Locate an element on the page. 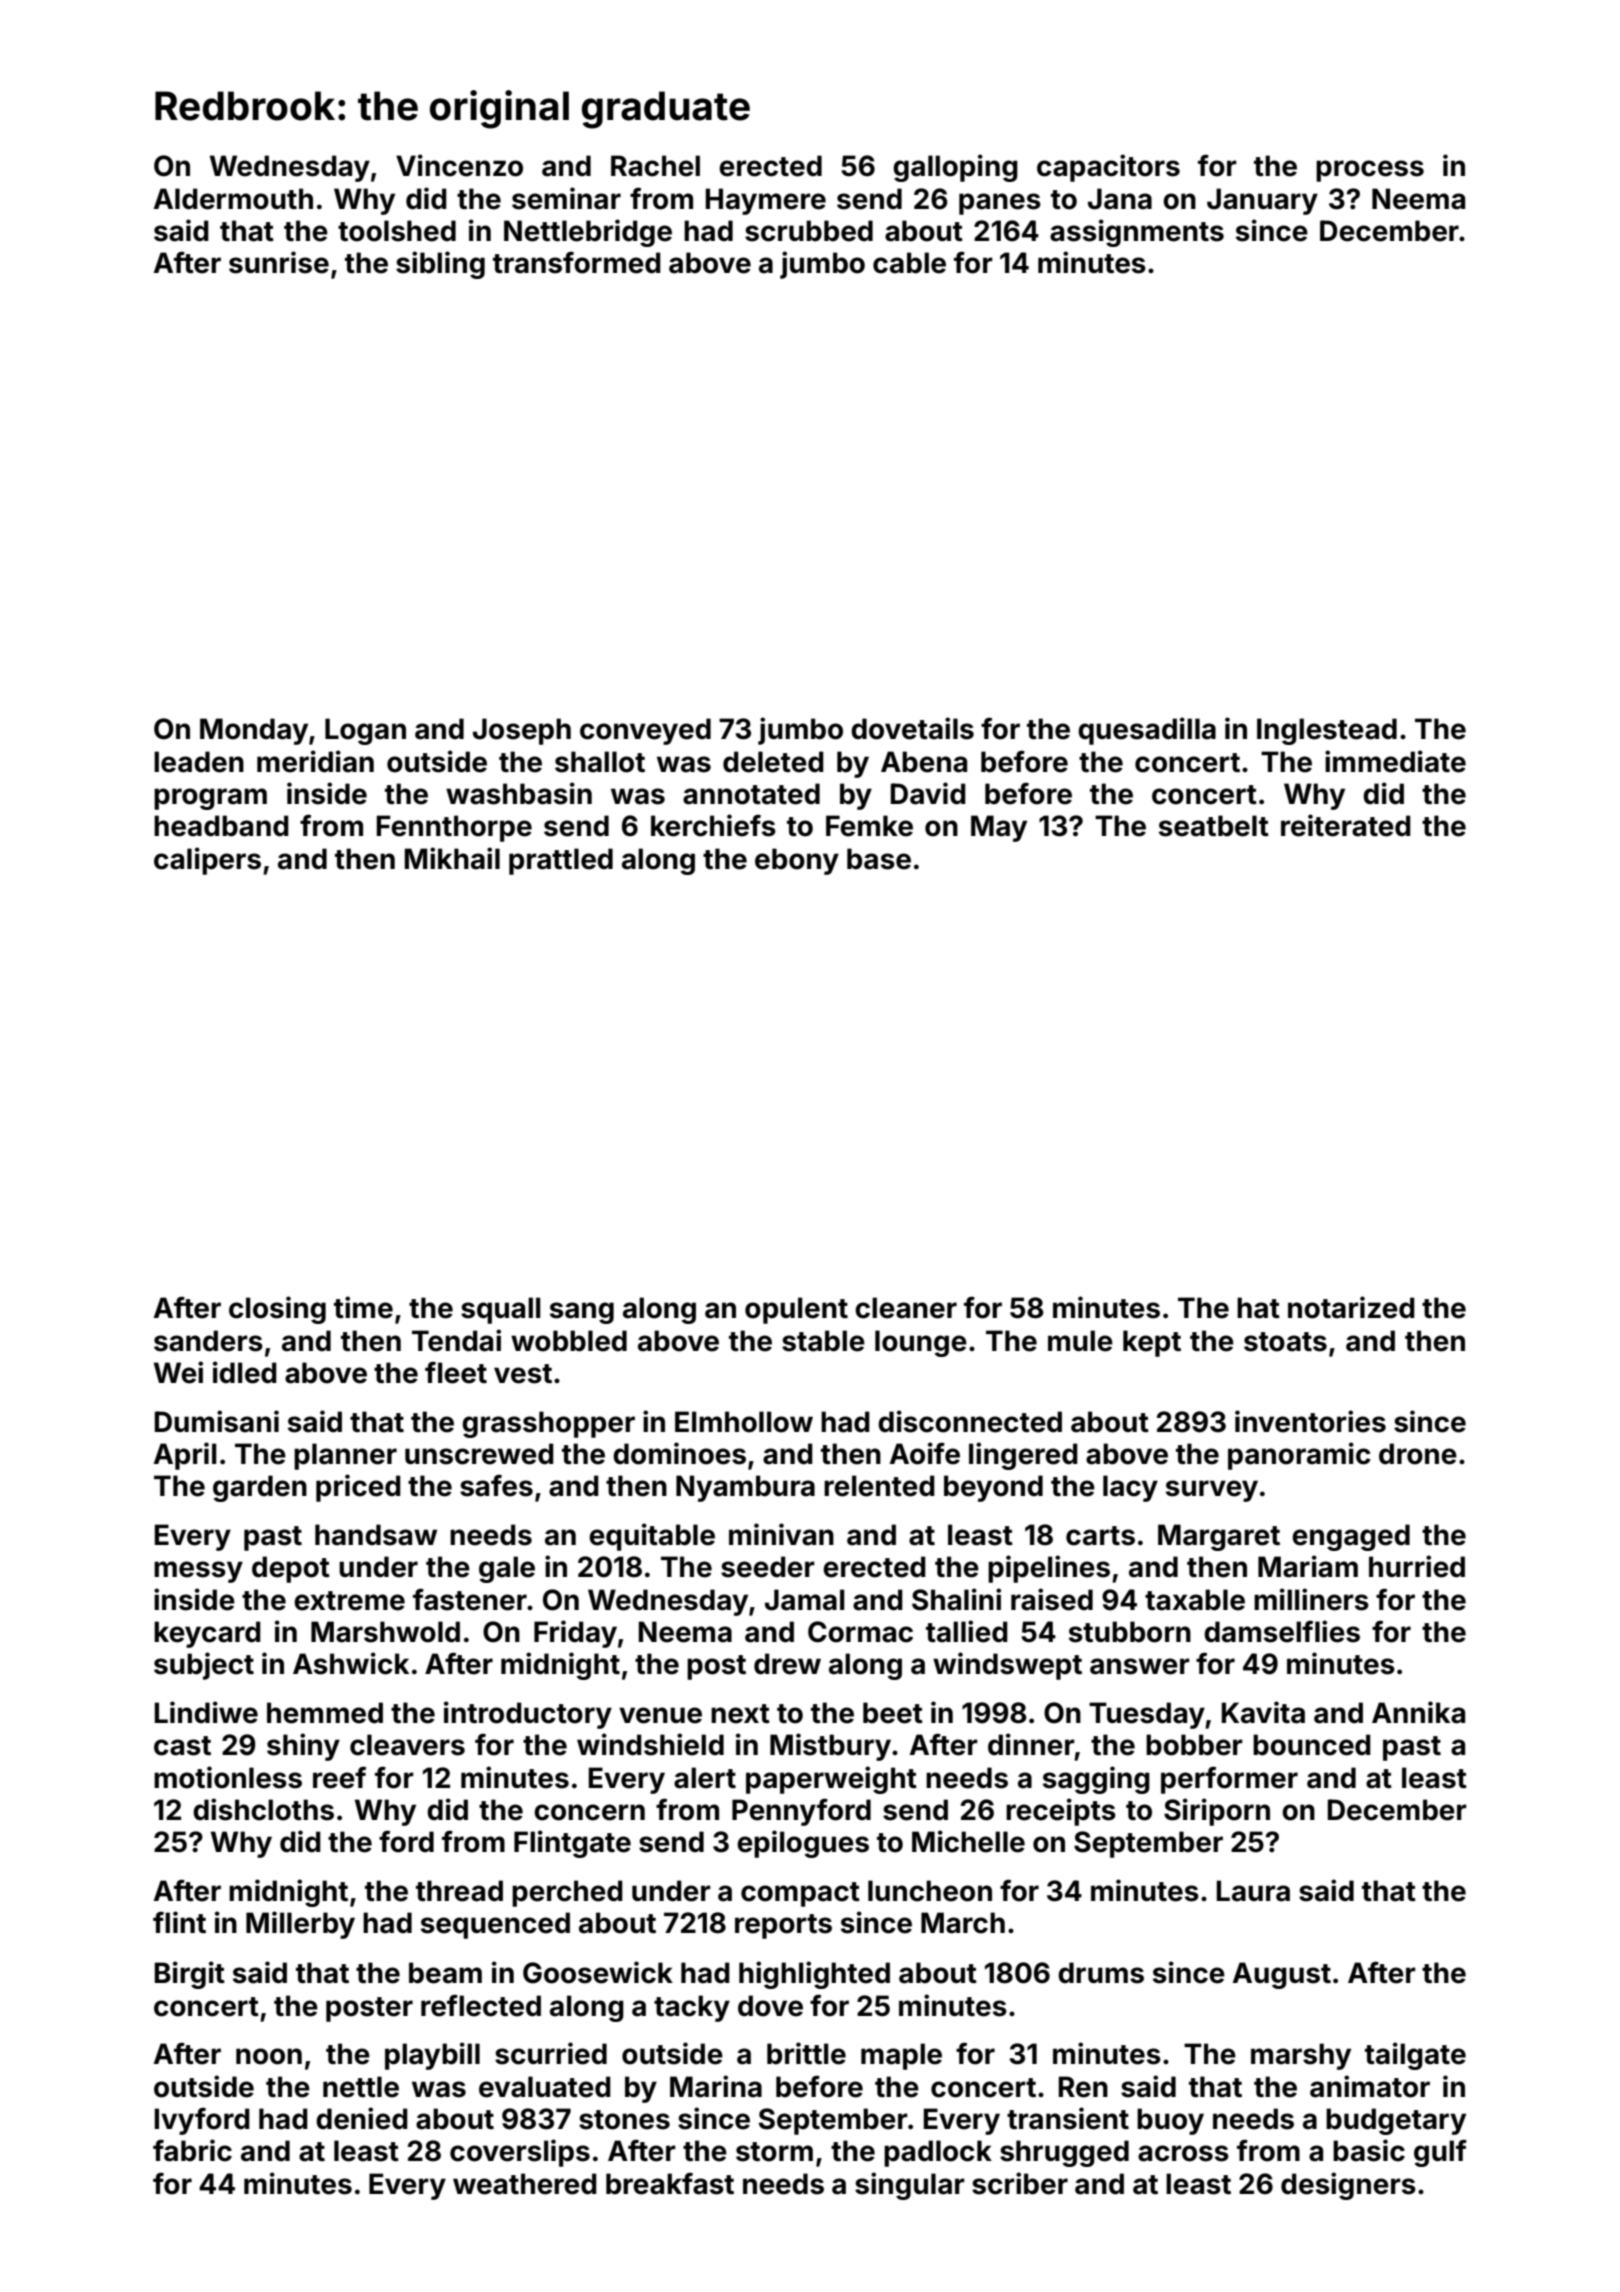 The width and height of the document is (1620, 2292). scrubbed is located at coordinates (809, 231).
